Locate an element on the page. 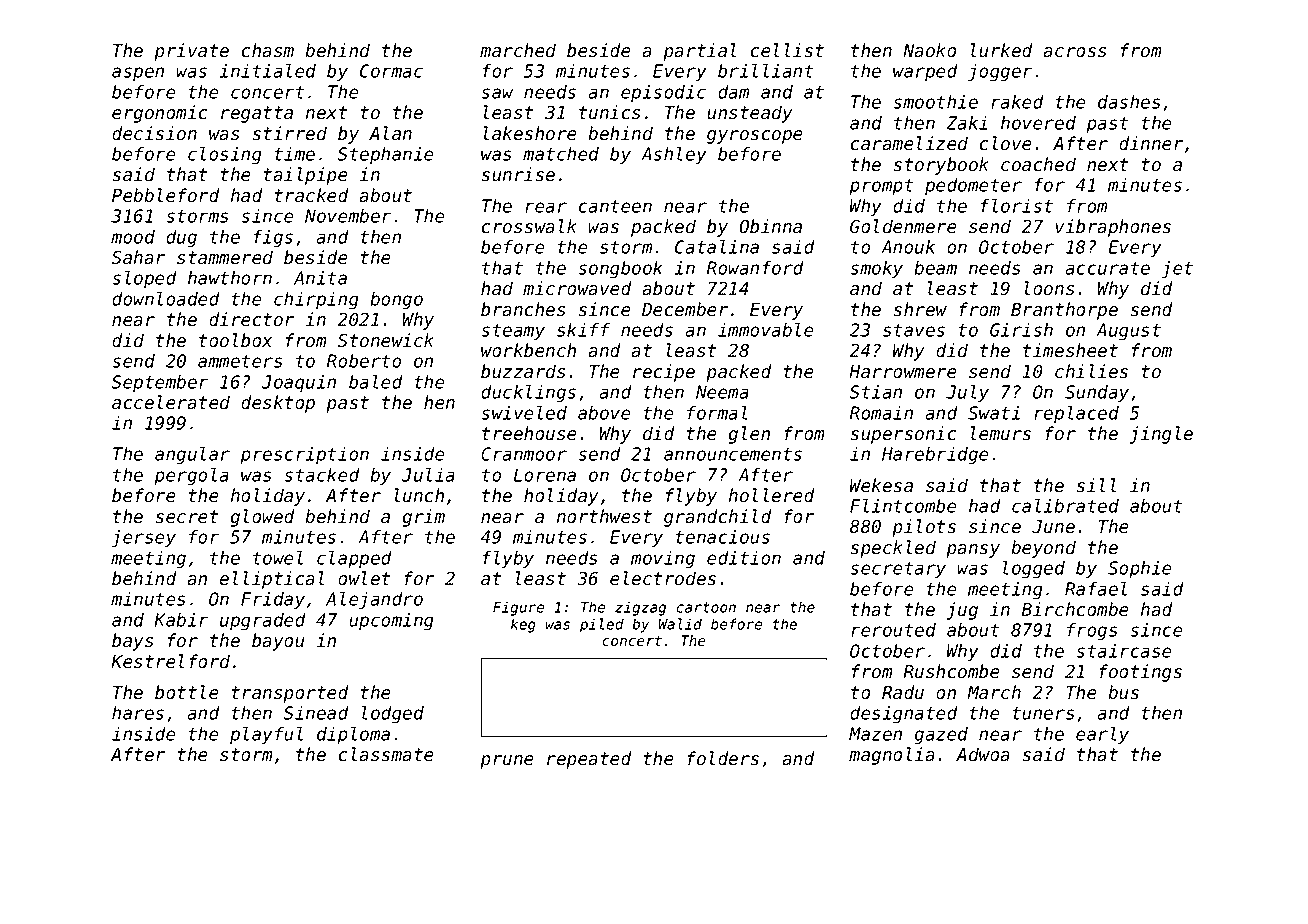 The height and width of the page is (924, 1308). partial is located at coordinates (700, 52).
